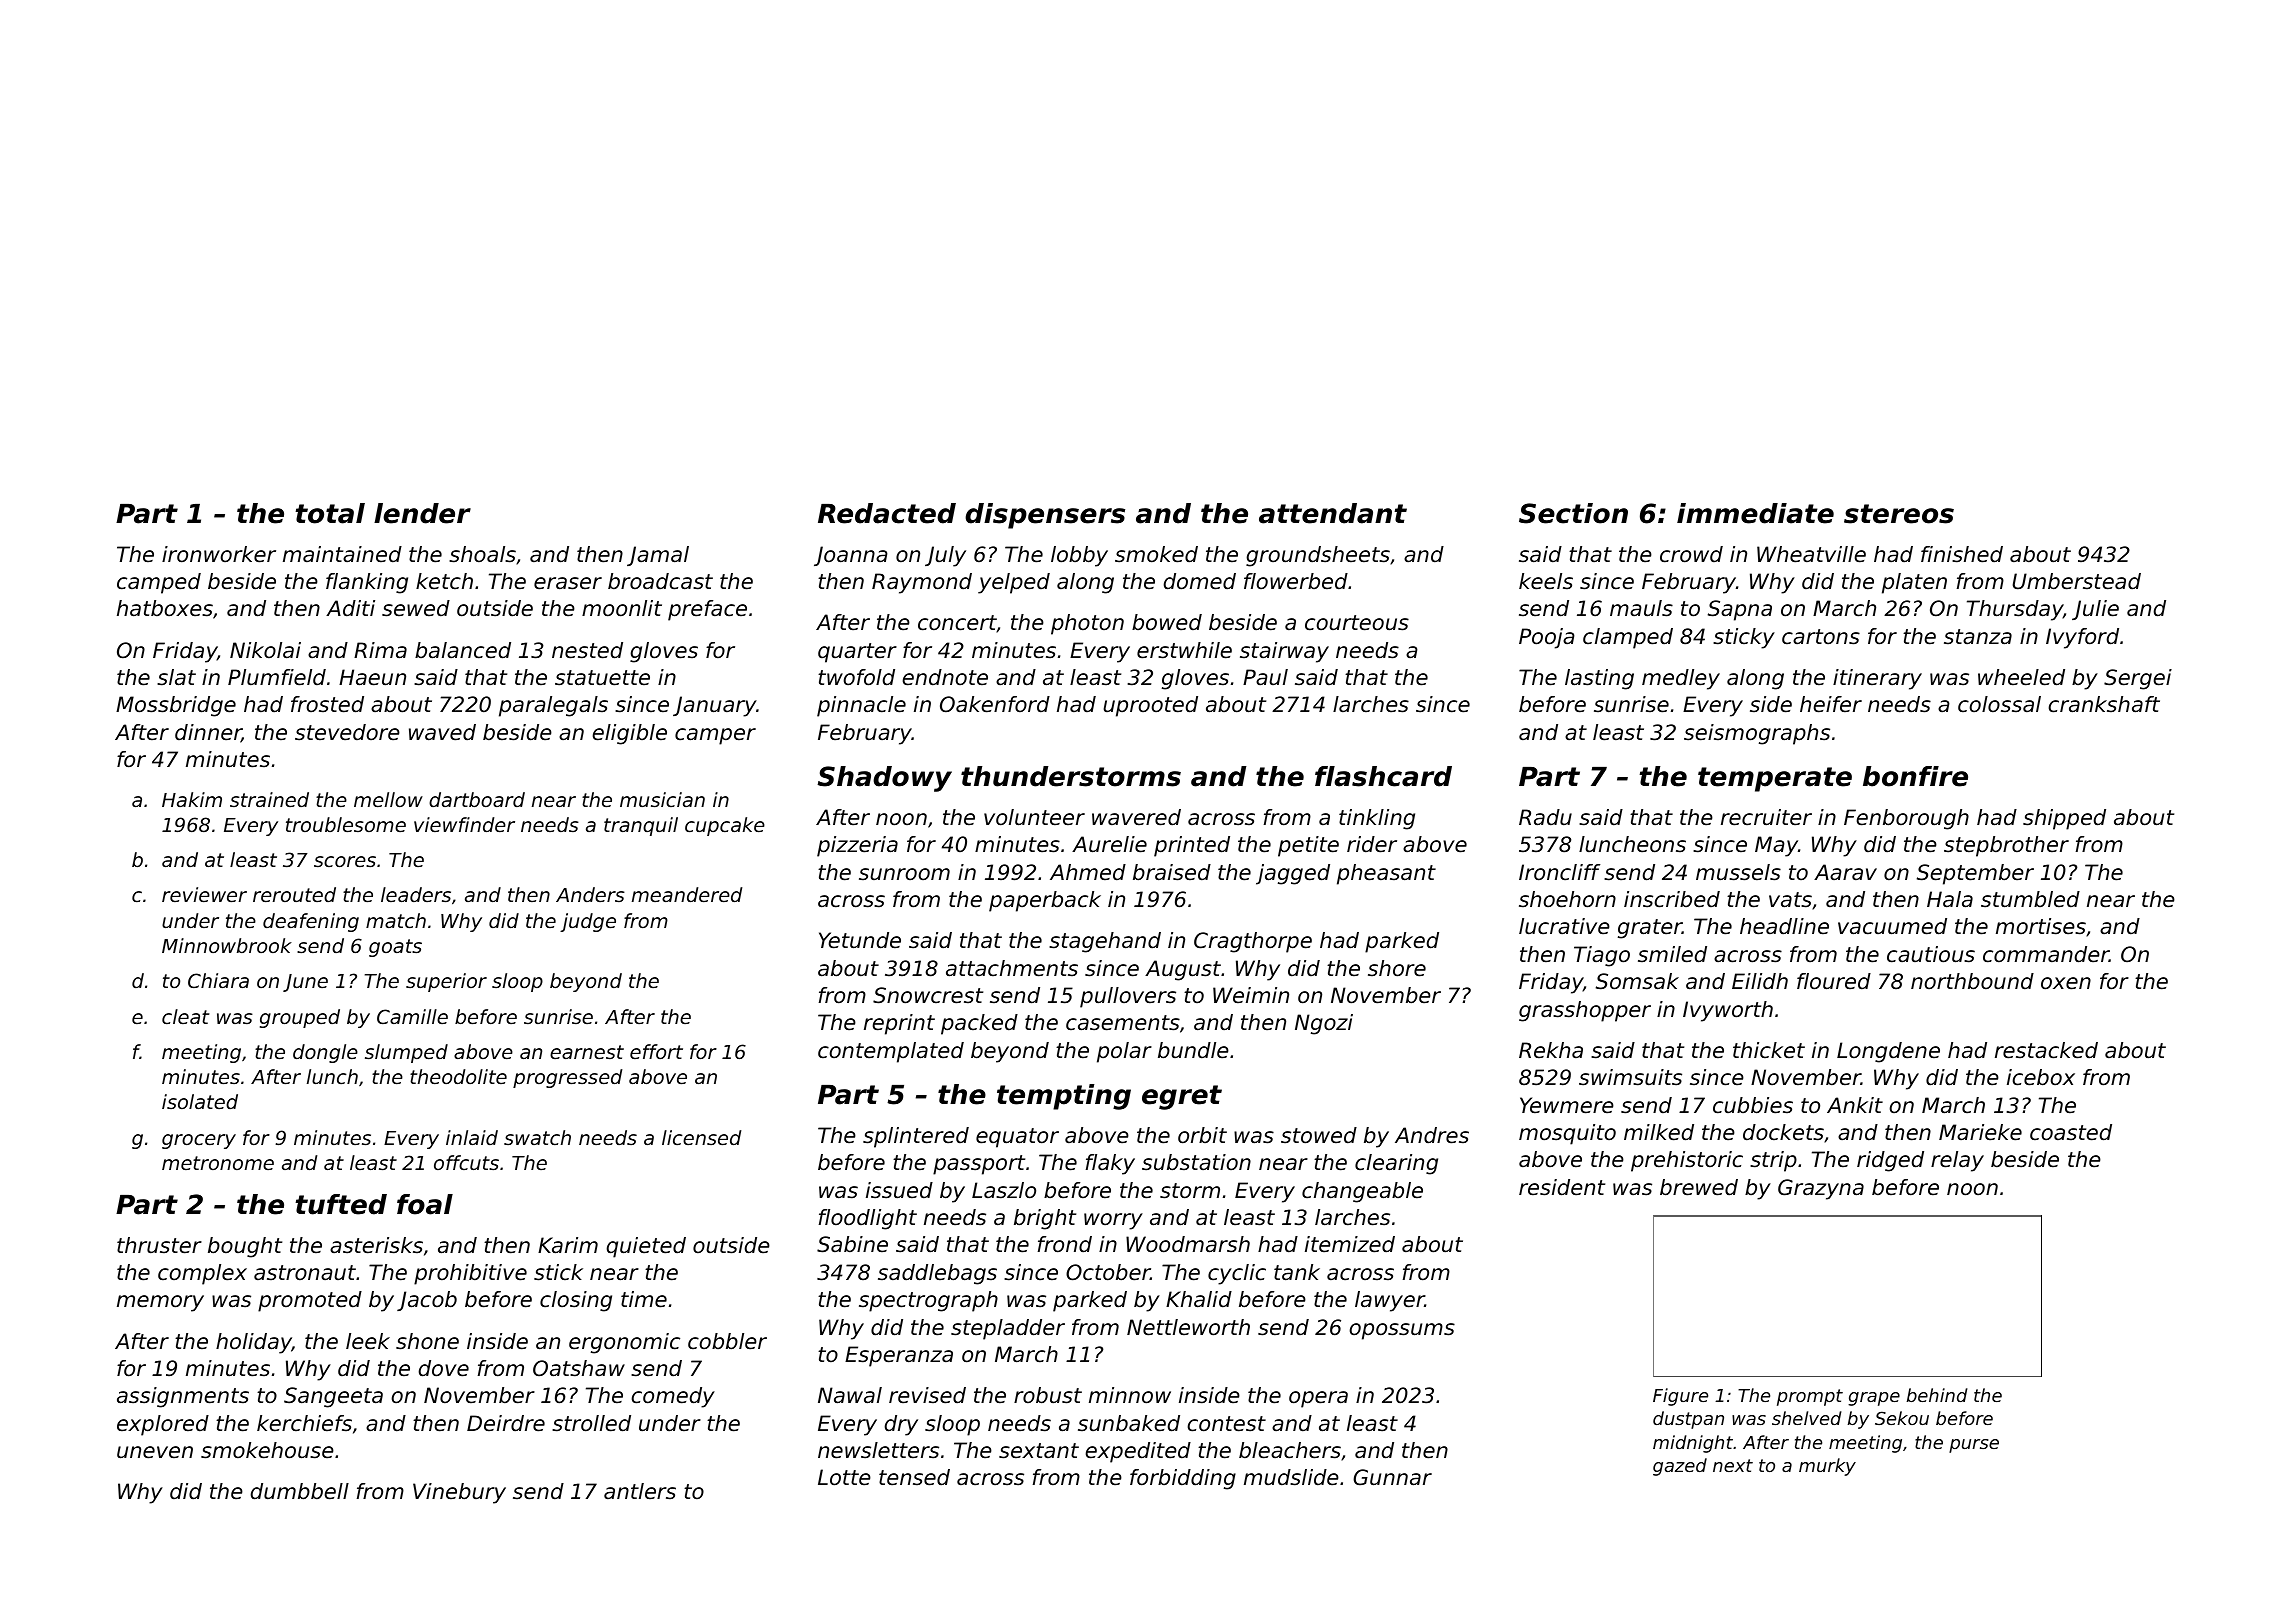 This image has height=1620, width=2292. What do you see at coordinates (1975, 874) in the image?
I see `September` at bounding box center [1975, 874].
